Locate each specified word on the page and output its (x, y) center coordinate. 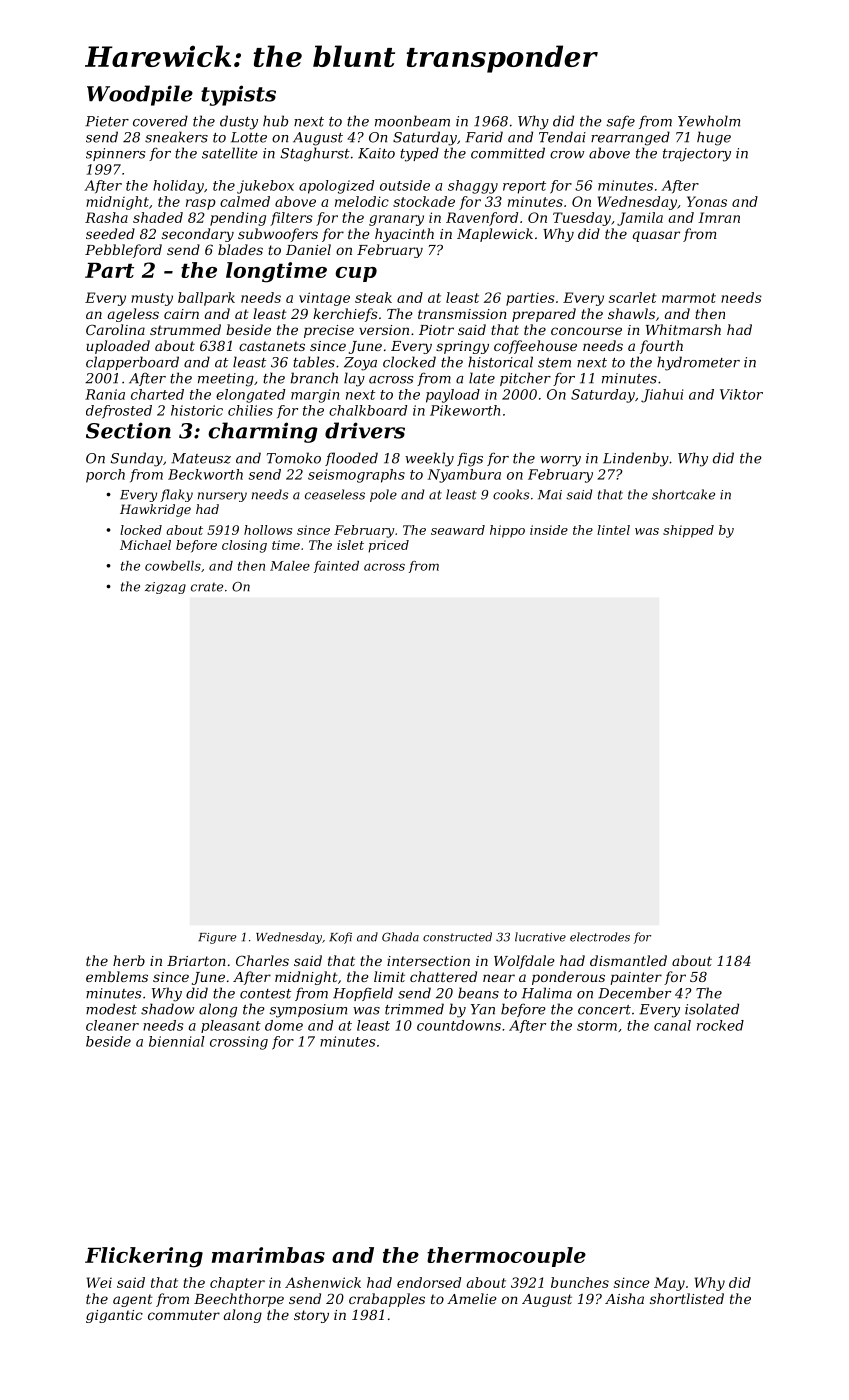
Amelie (472, 1298)
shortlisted (687, 1298)
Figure (217, 938)
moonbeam (412, 121)
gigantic (114, 1316)
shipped (688, 531)
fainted (336, 567)
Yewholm (709, 121)
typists (238, 95)
